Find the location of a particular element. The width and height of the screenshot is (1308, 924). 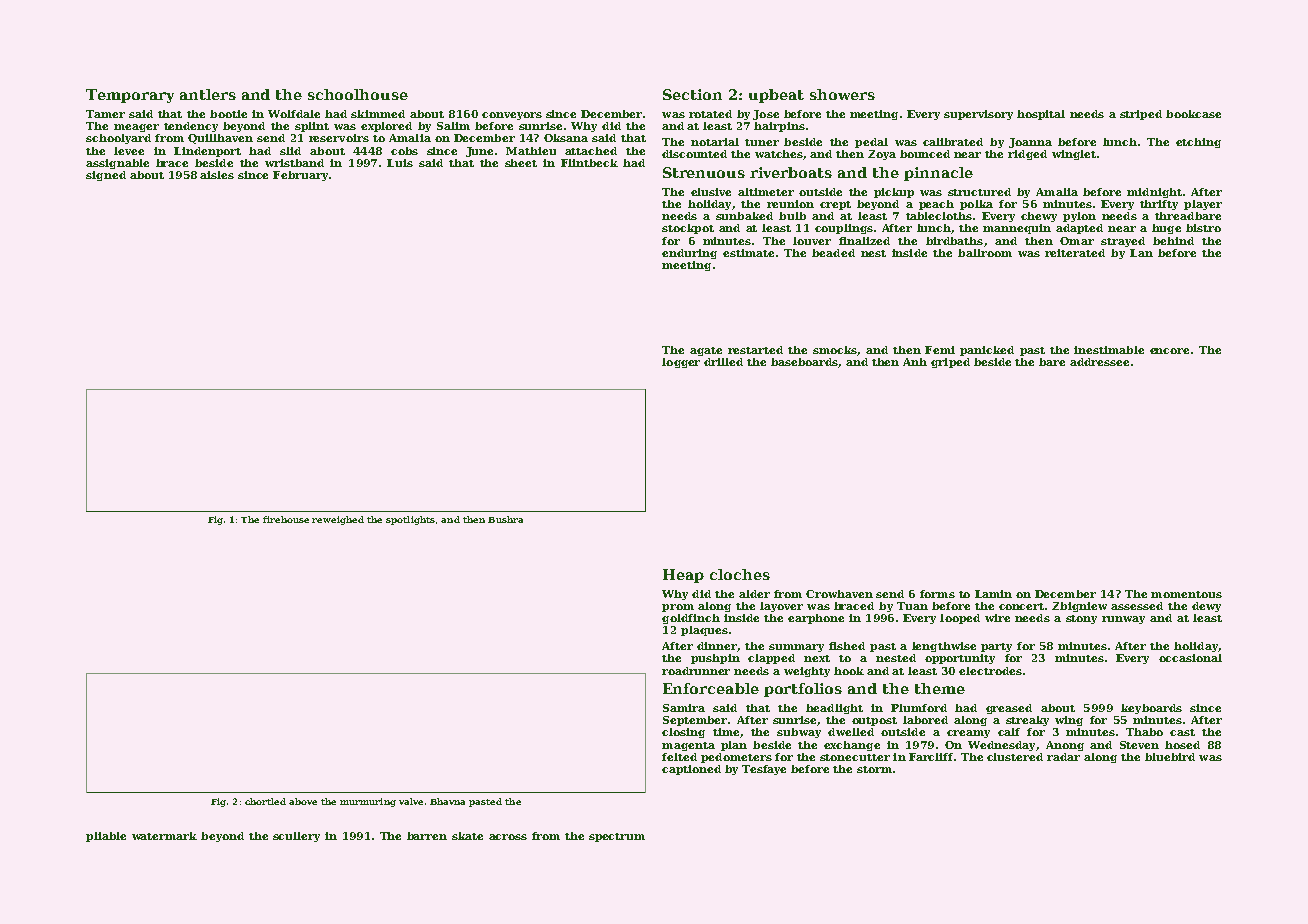

striped is located at coordinates (1141, 115).
